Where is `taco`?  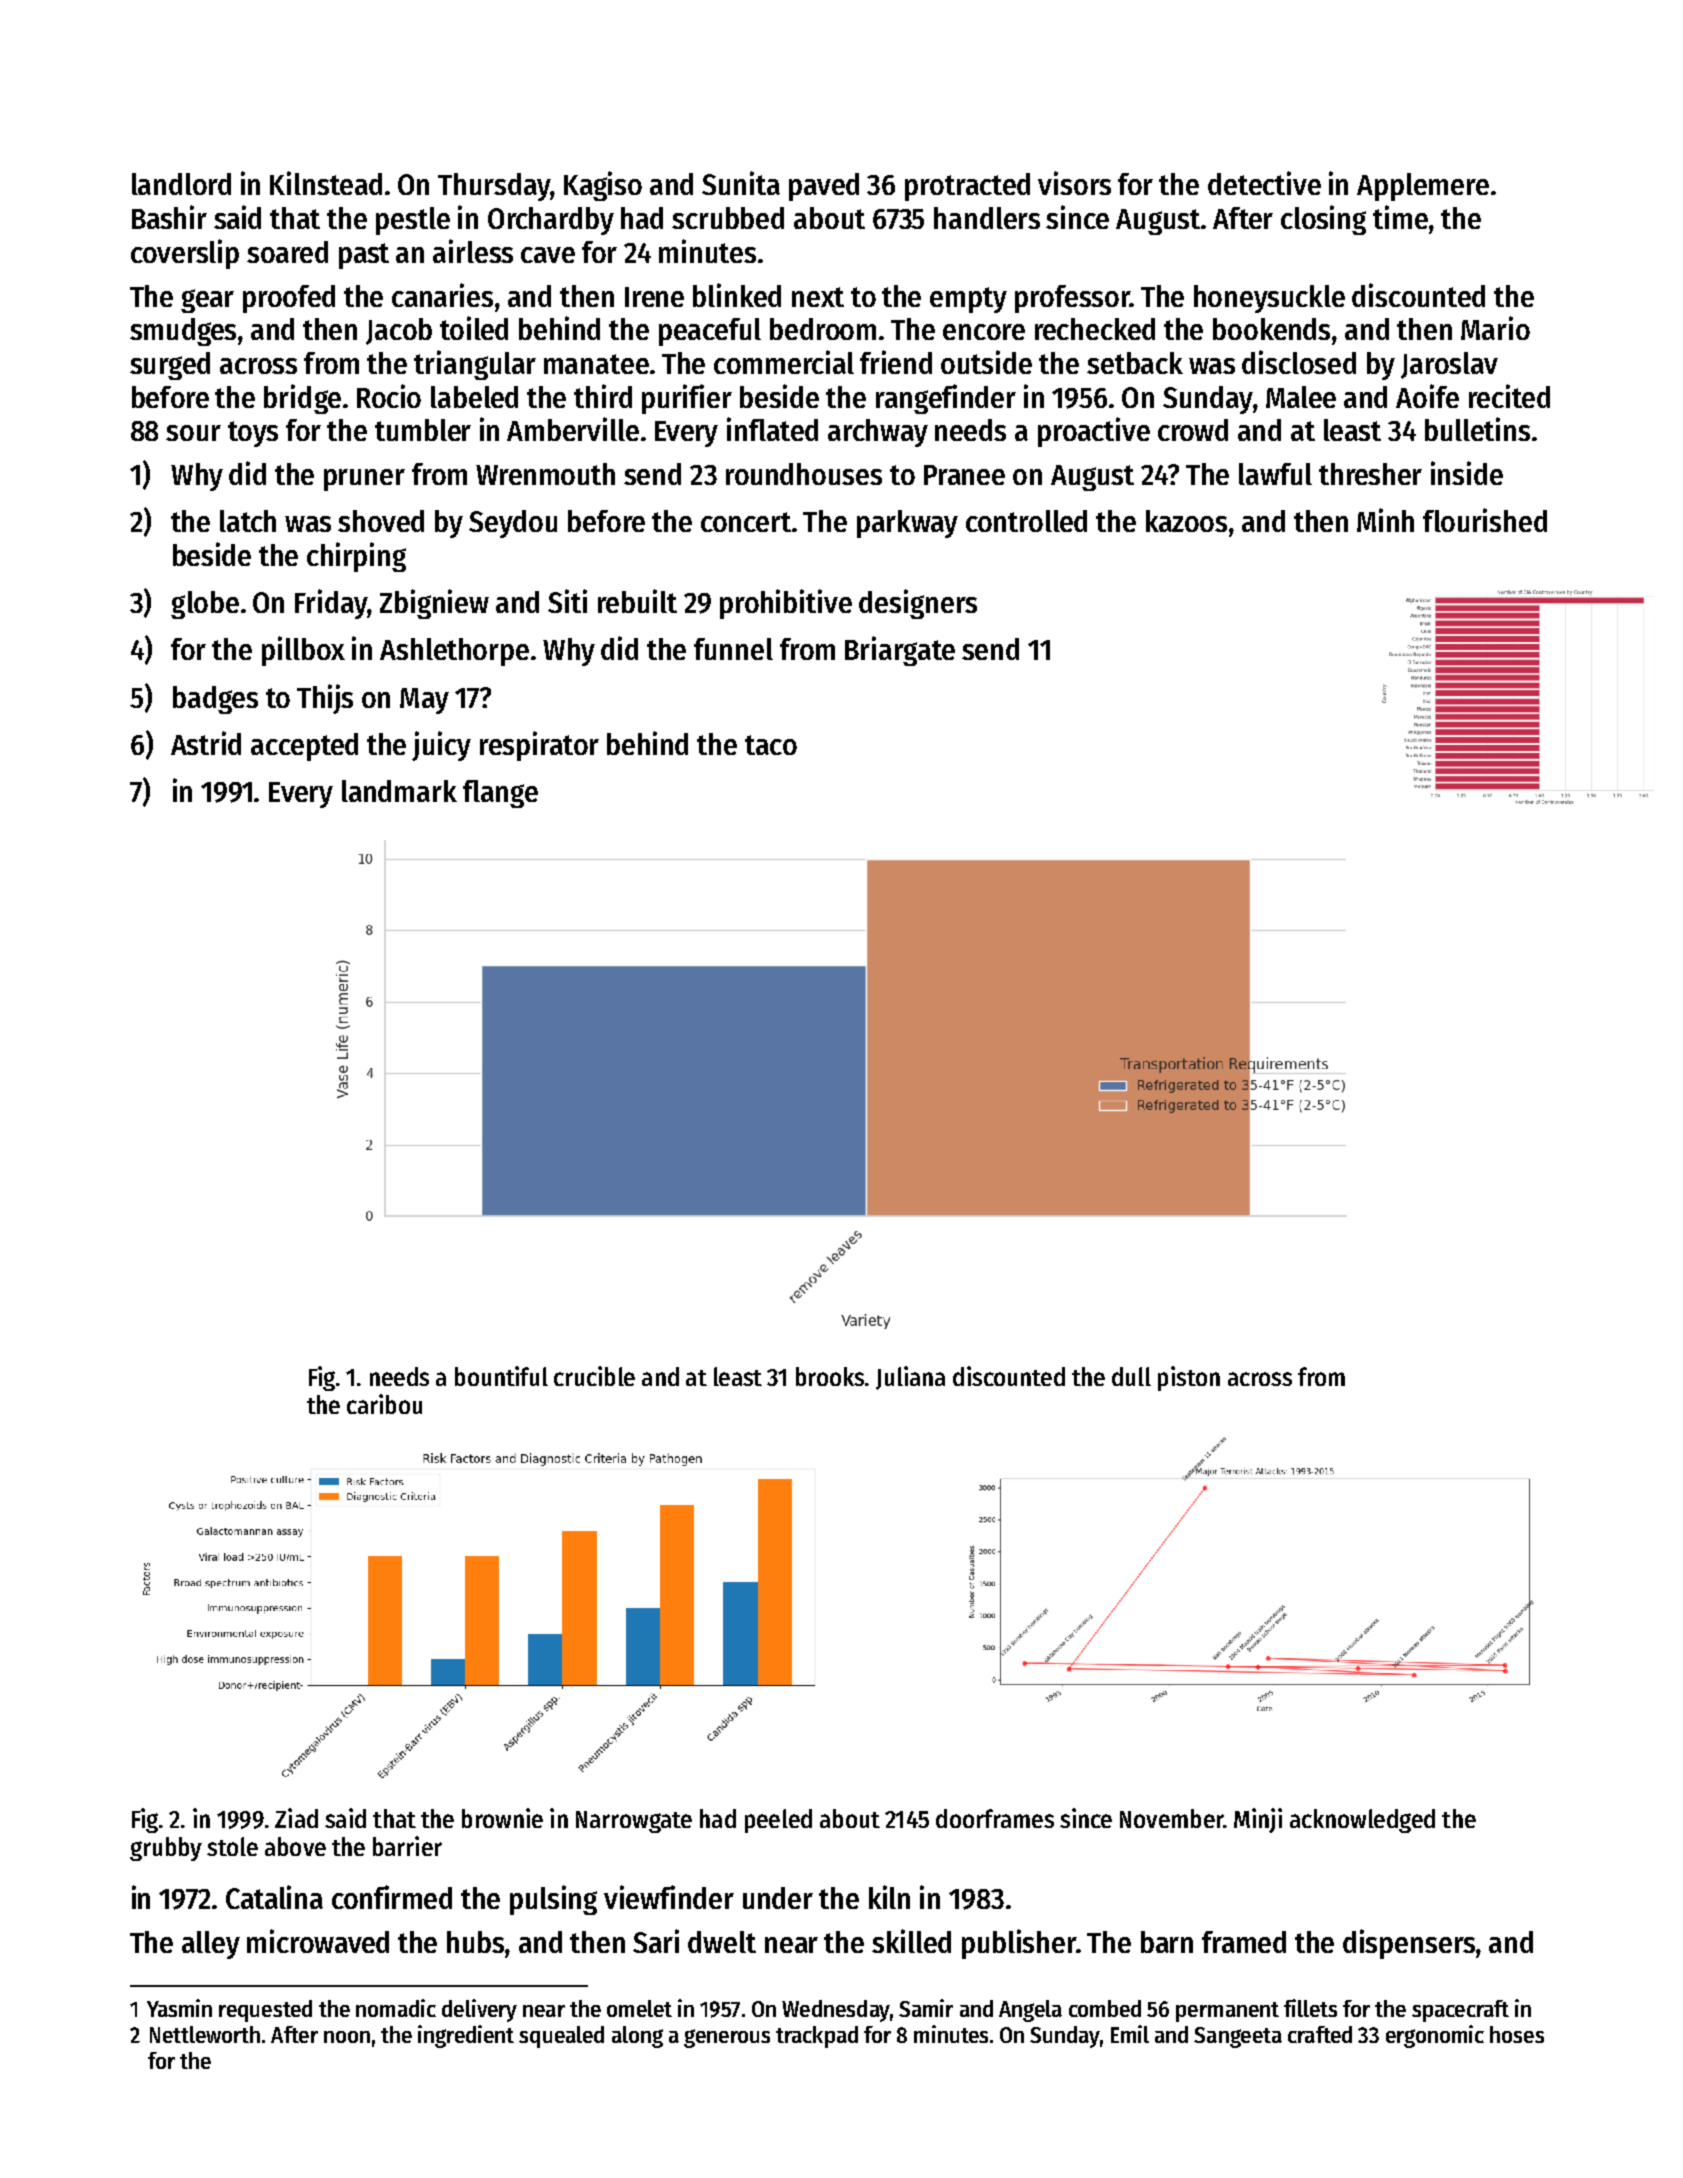
taco is located at coordinates (771, 745).
